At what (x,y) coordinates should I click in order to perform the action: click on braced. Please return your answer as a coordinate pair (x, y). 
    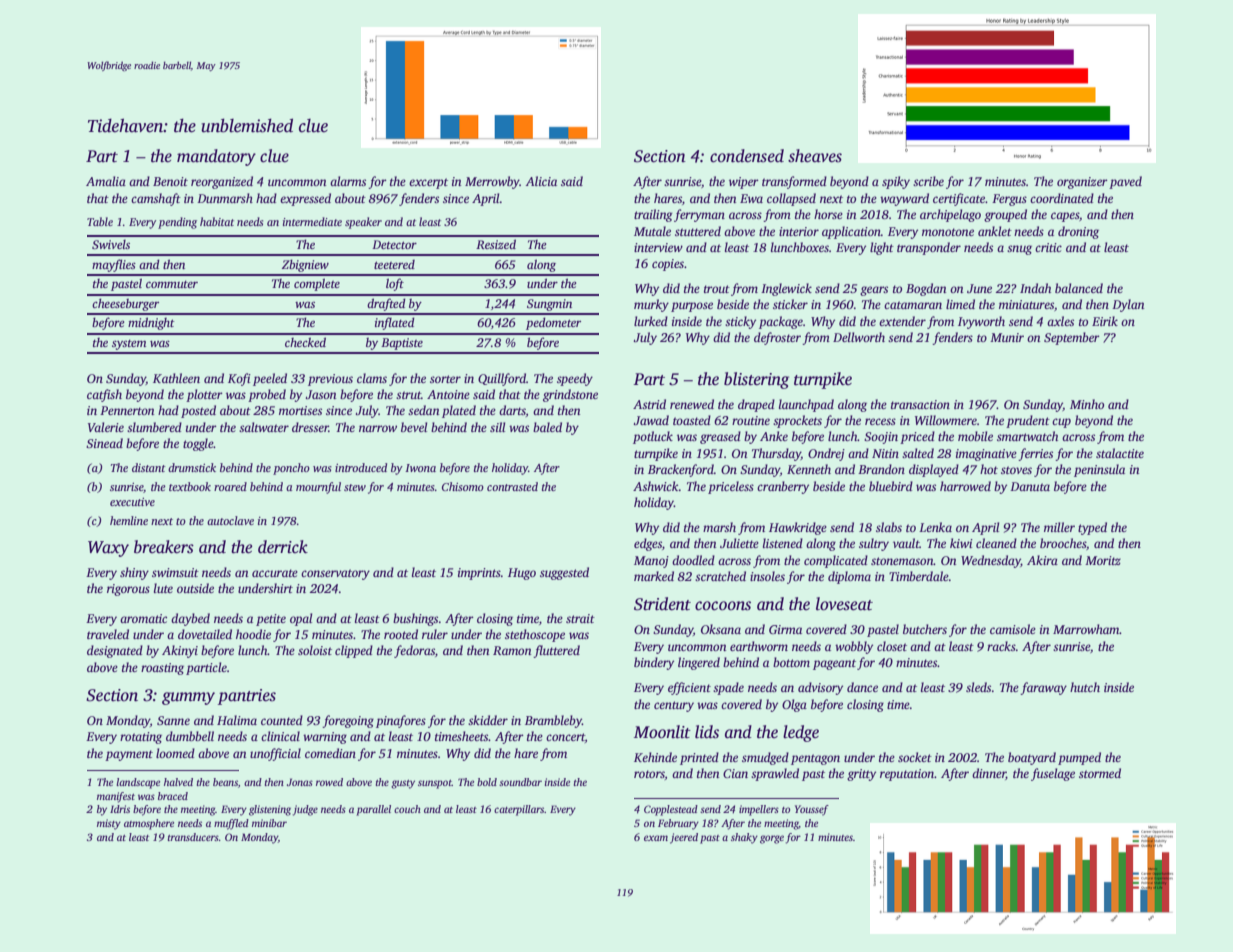
    Looking at the image, I should click on (173, 796).
